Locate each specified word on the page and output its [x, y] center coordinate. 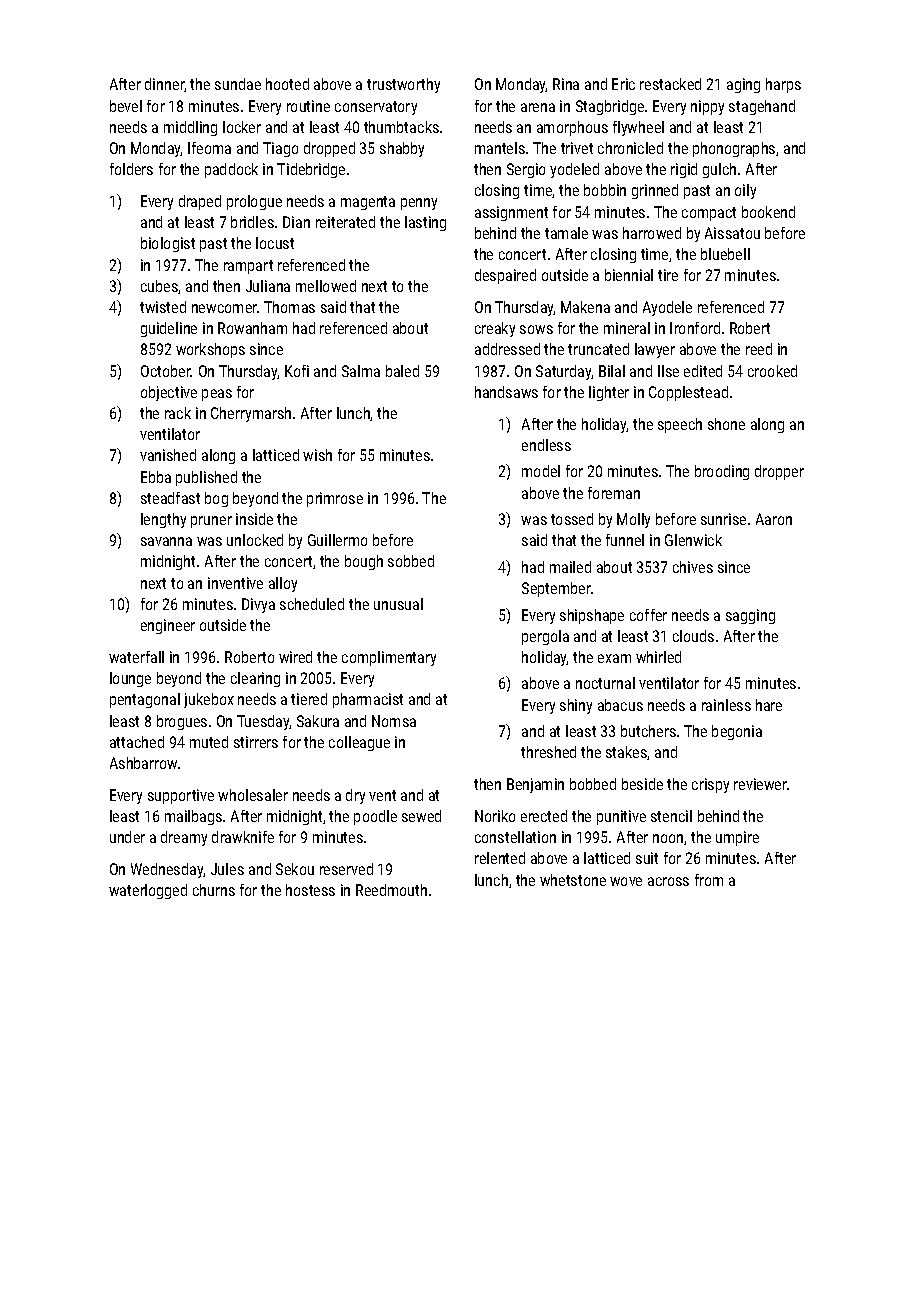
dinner [164, 84]
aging [743, 85]
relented [500, 858]
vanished [168, 455]
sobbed [411, 561]
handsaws [506, 392]
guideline [169, 329]
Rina [566, 84]
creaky [495, 329]
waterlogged [148, 891]
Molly [633, 520]
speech [680, 425]
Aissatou [732, 233]
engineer [168, 626]
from [709, 880]
